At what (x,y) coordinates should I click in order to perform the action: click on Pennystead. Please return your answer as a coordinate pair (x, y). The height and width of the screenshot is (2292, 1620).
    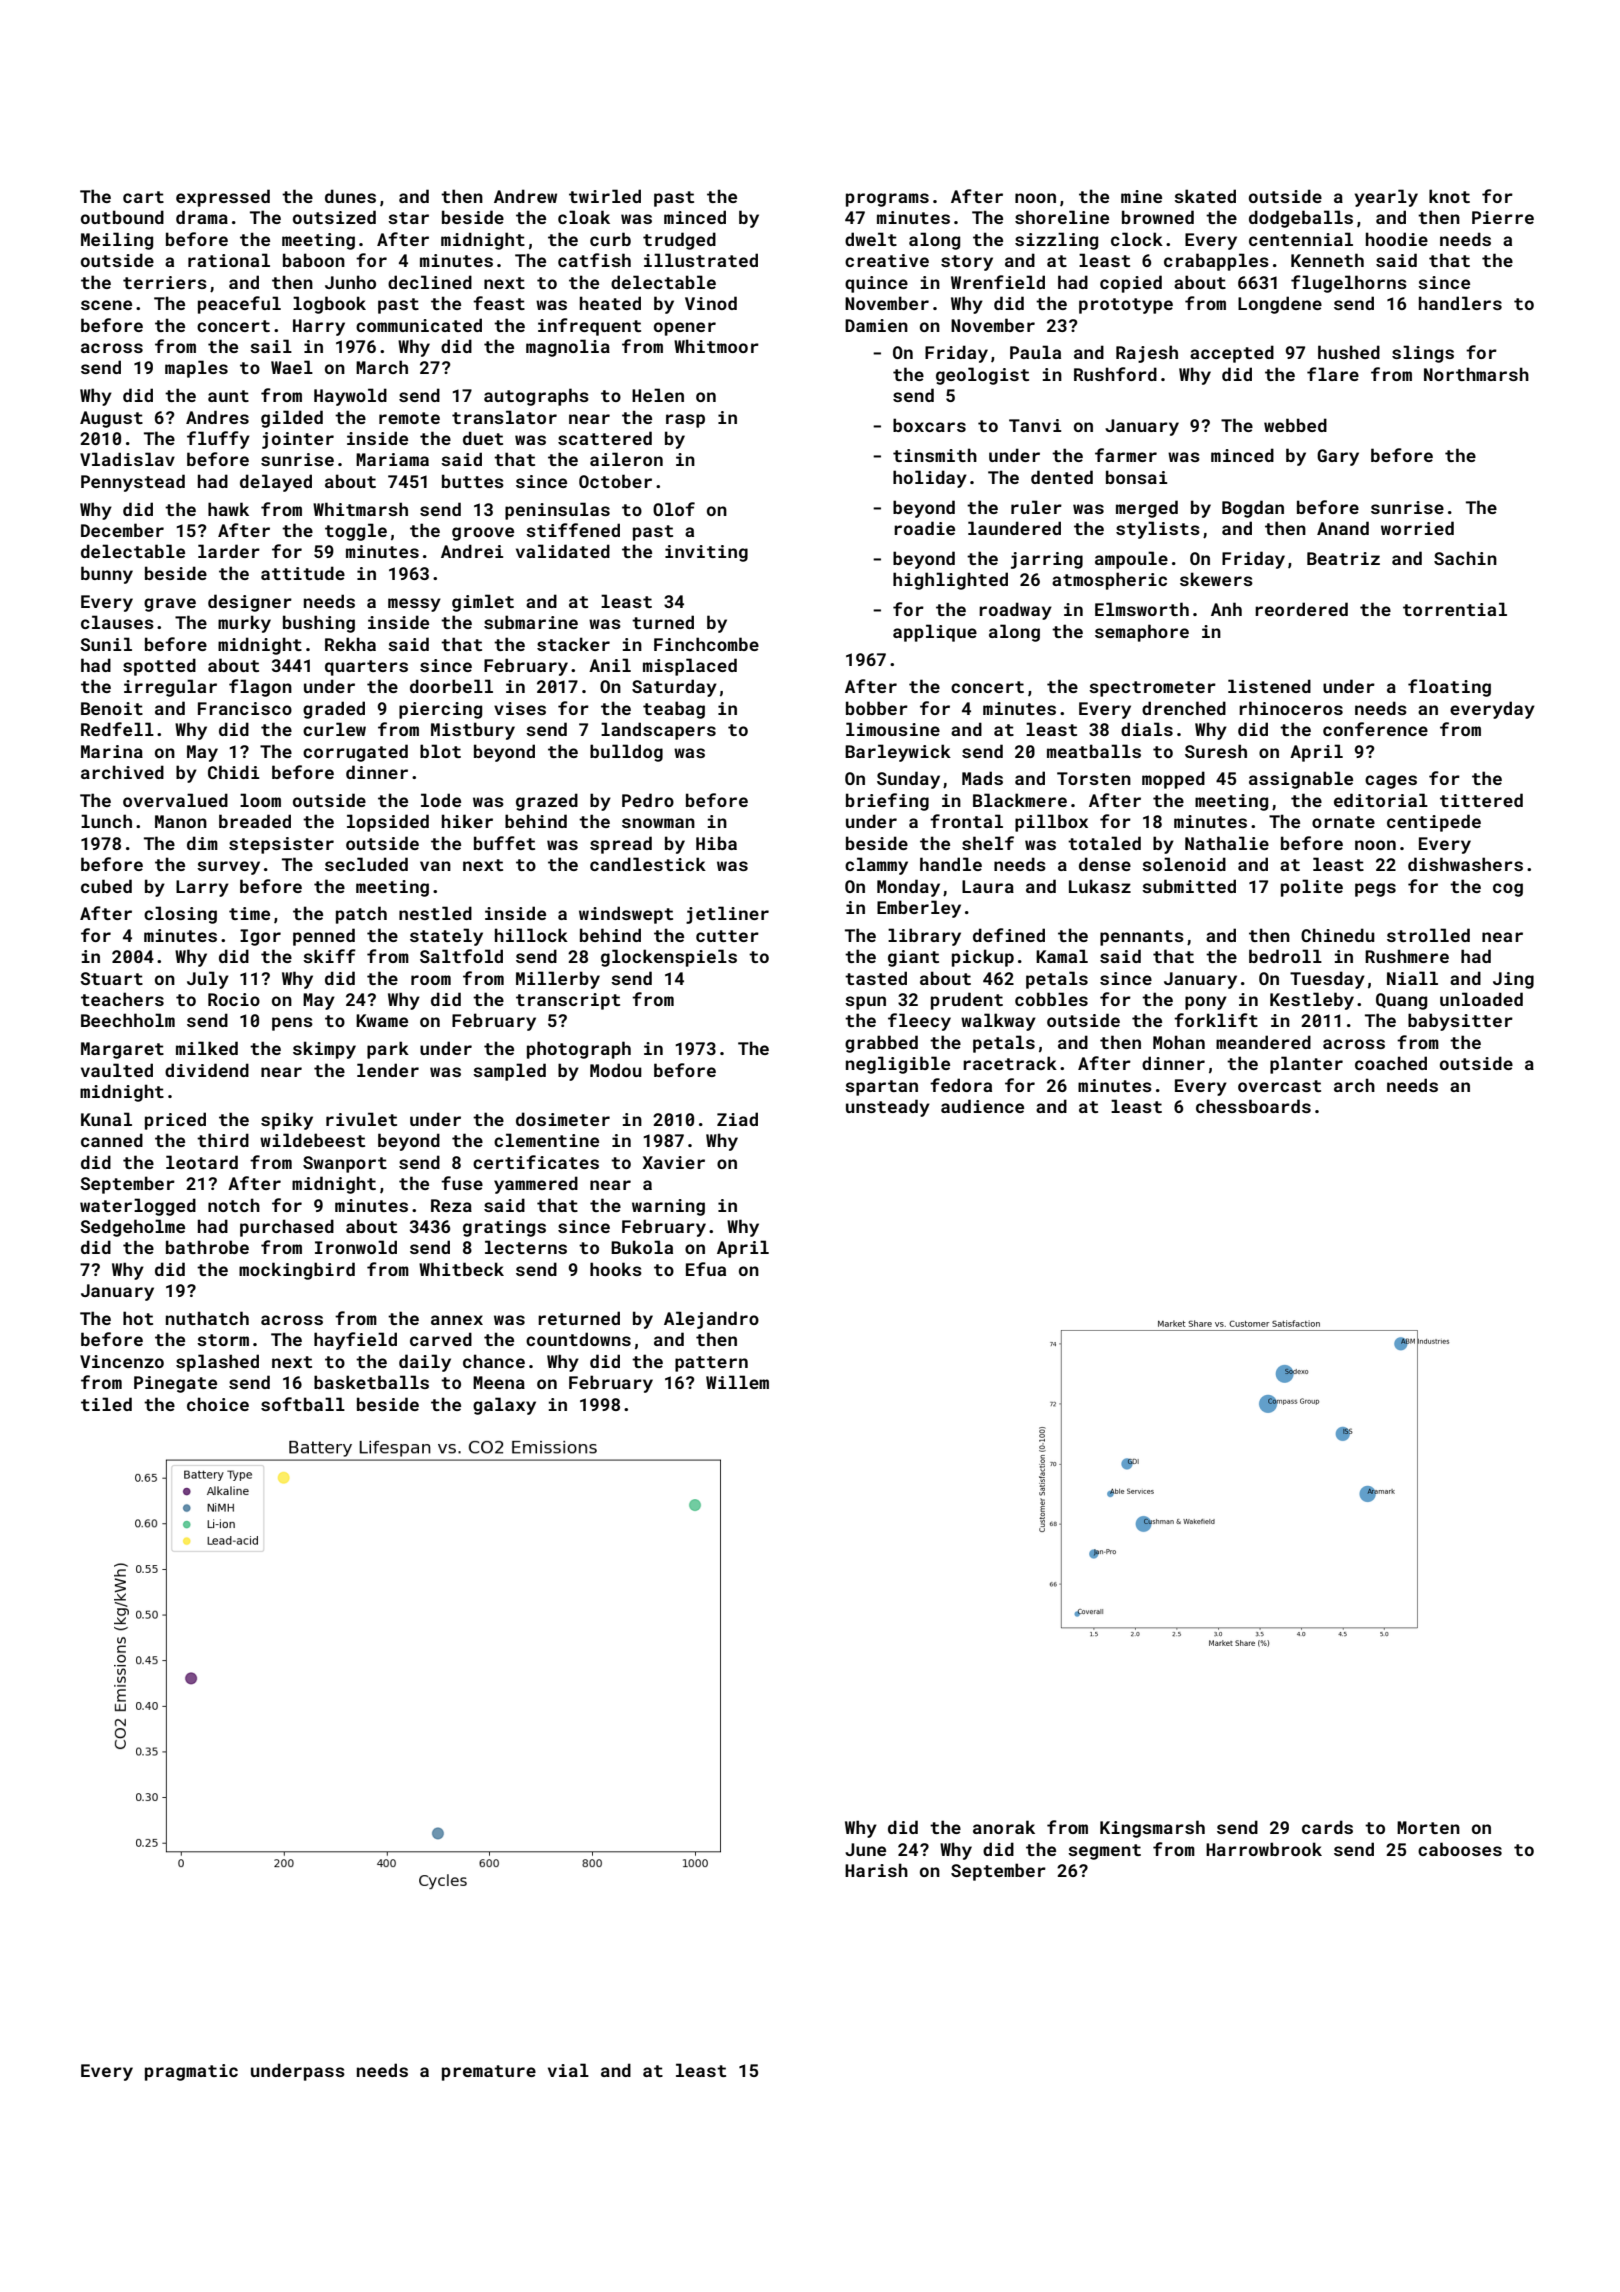
    Looking at the image, I should click on (133, 483).
